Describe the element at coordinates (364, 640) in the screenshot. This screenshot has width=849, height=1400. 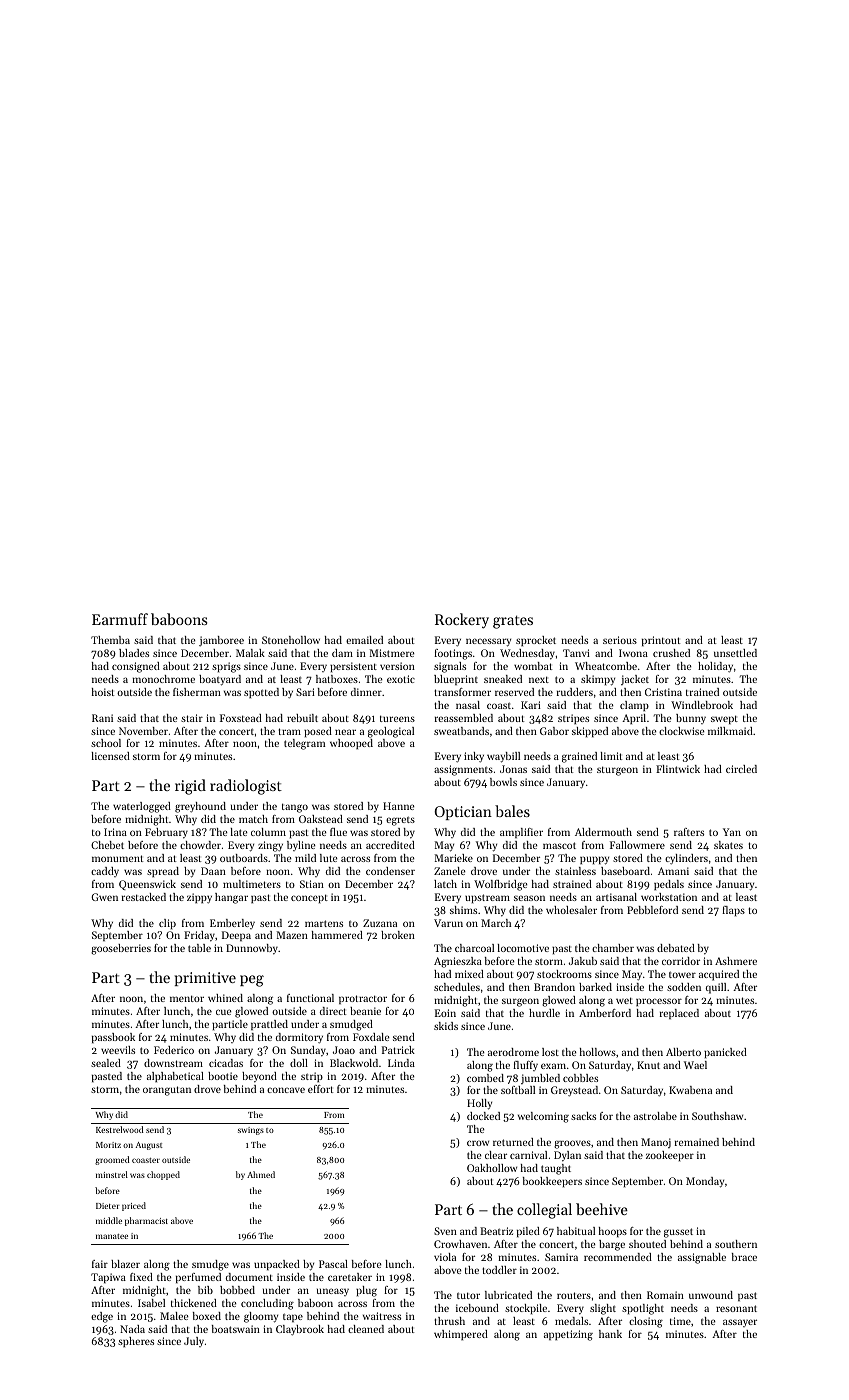
I see `emailed` at that location.
